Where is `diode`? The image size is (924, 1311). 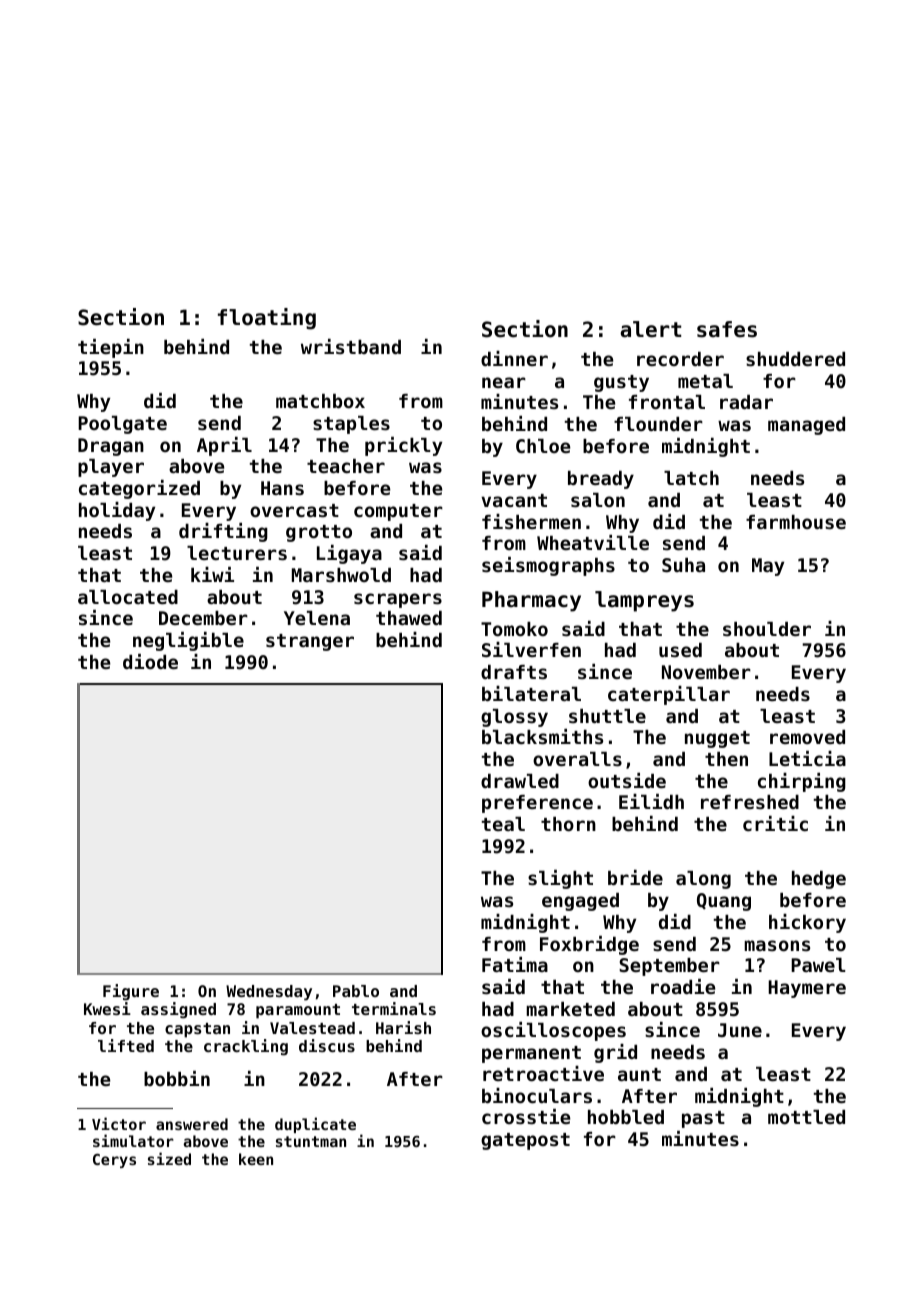 diode is located at coordinates (150, 661).
